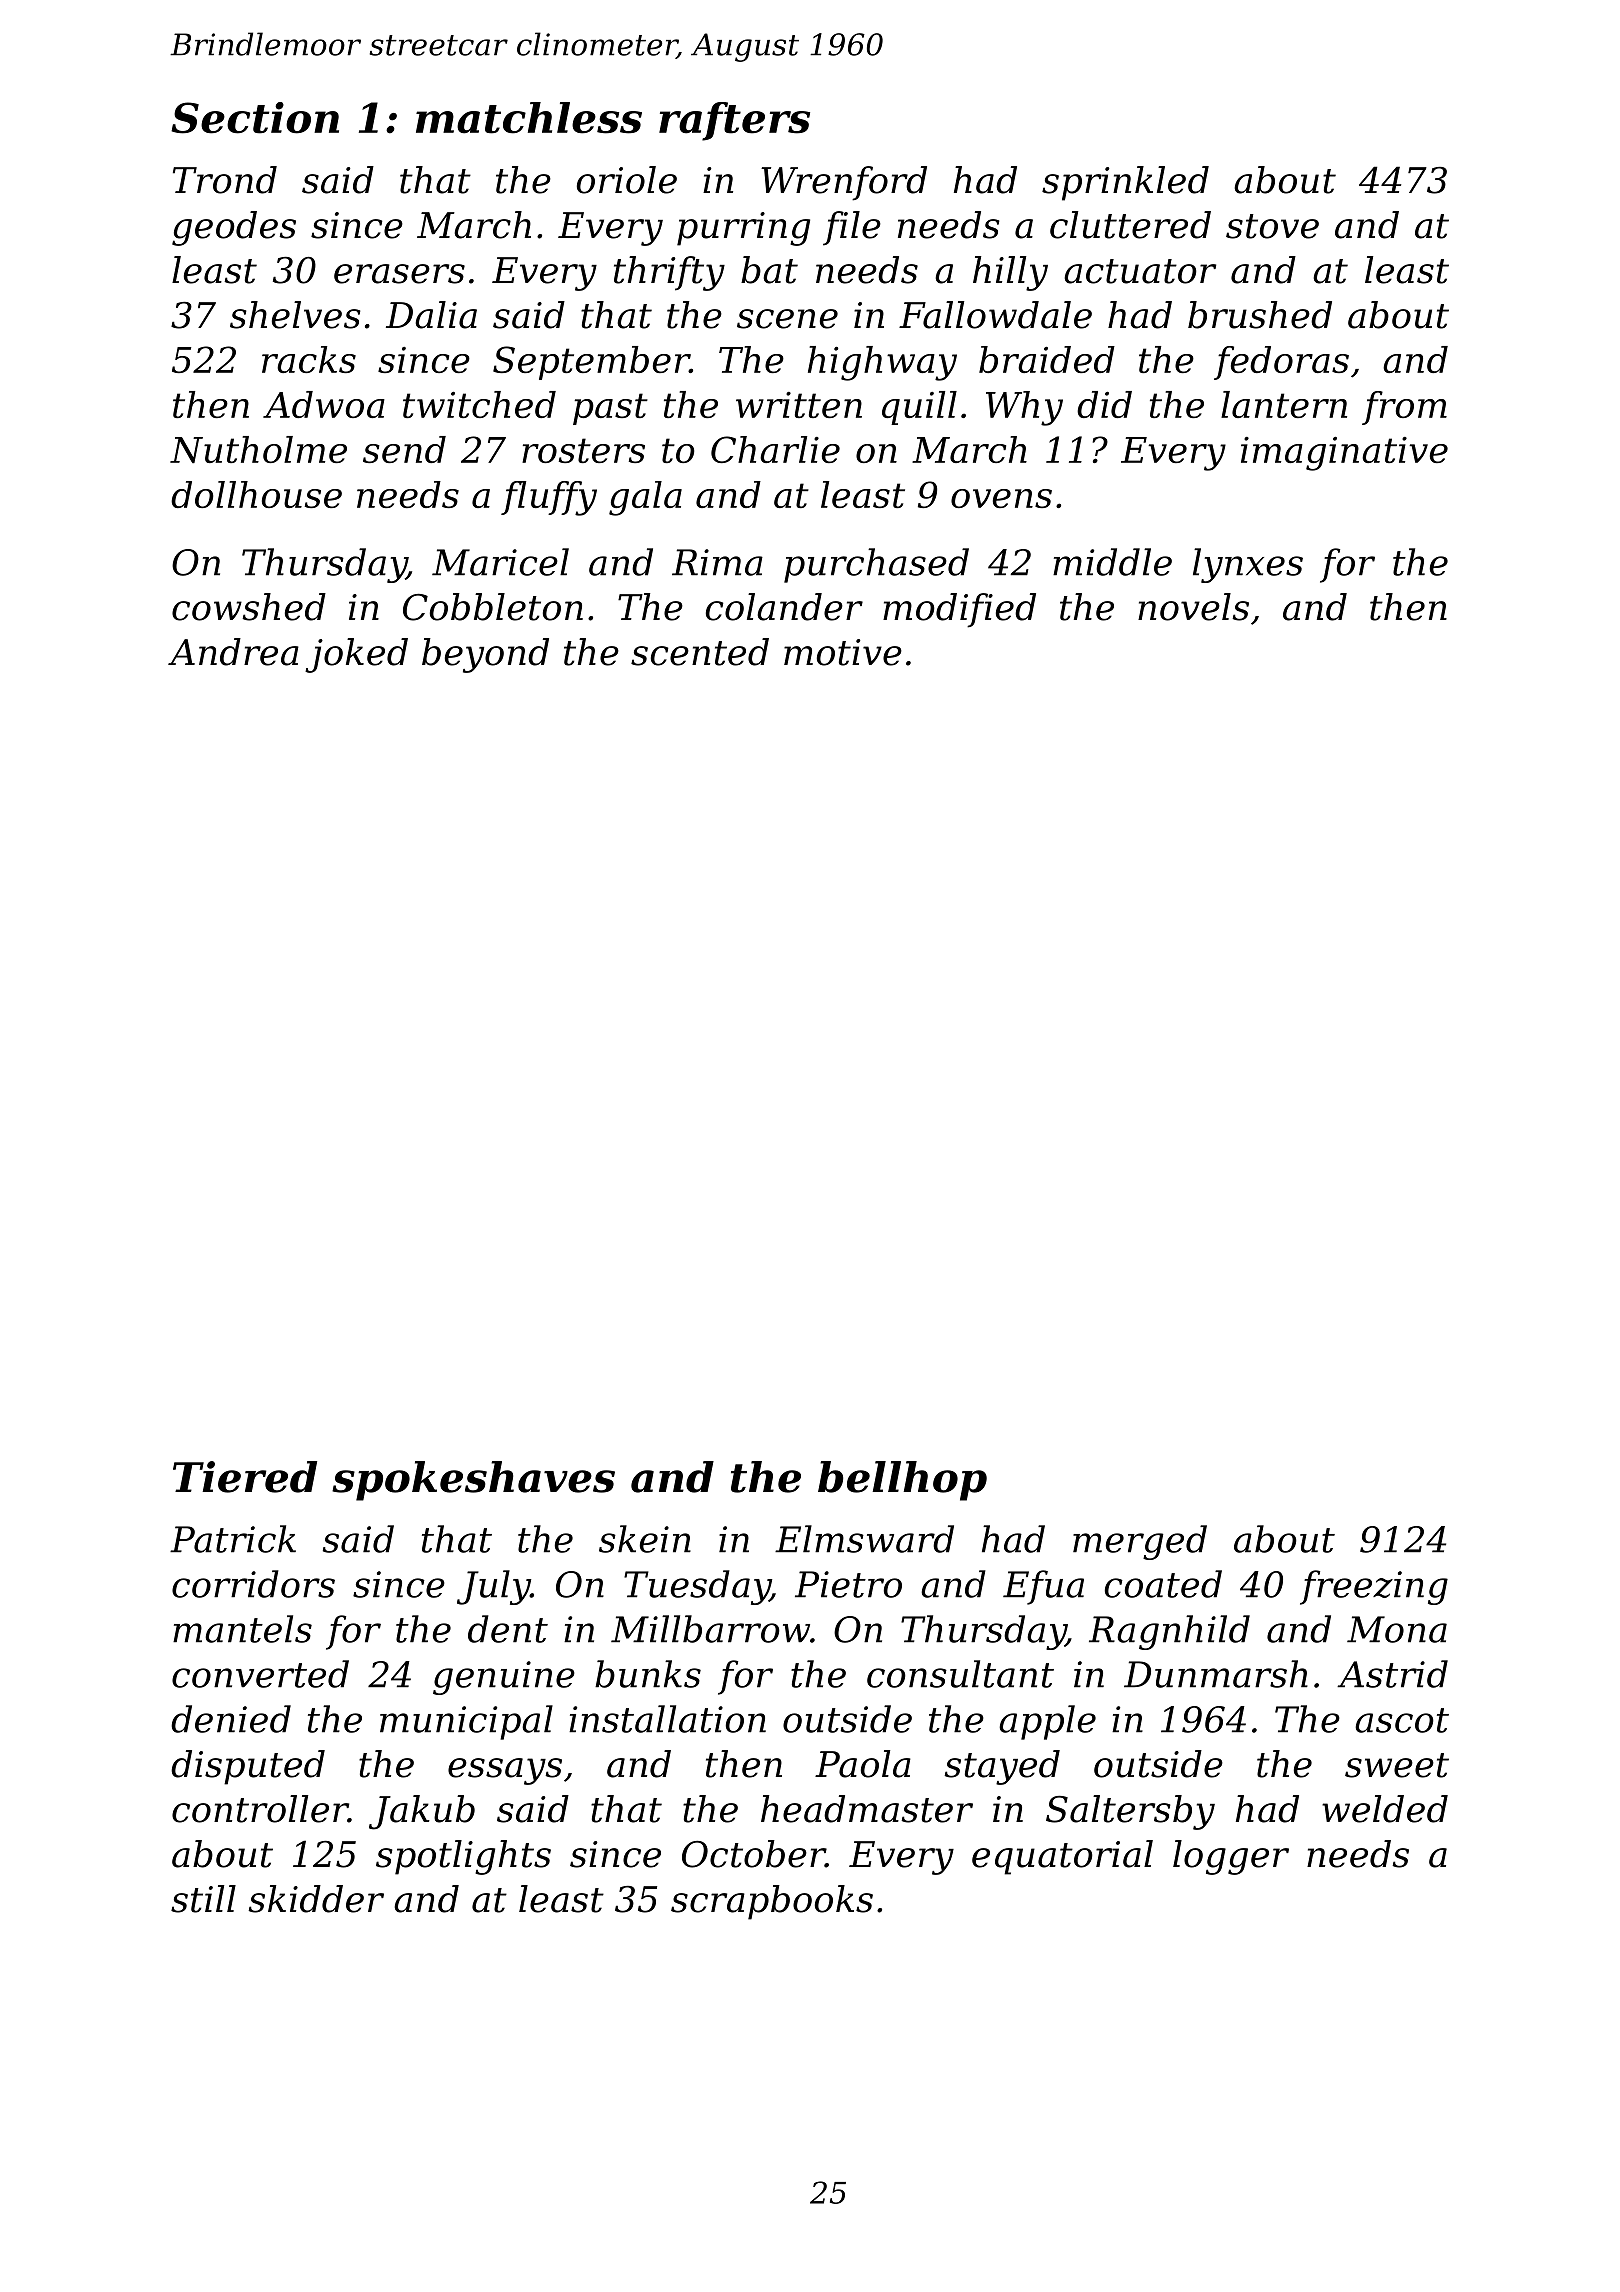 This screenshot has height=2292, width=1620. Describe the element at coordinates (473, 1481) in the screenshot. I see `spokeshaves` at that location.
